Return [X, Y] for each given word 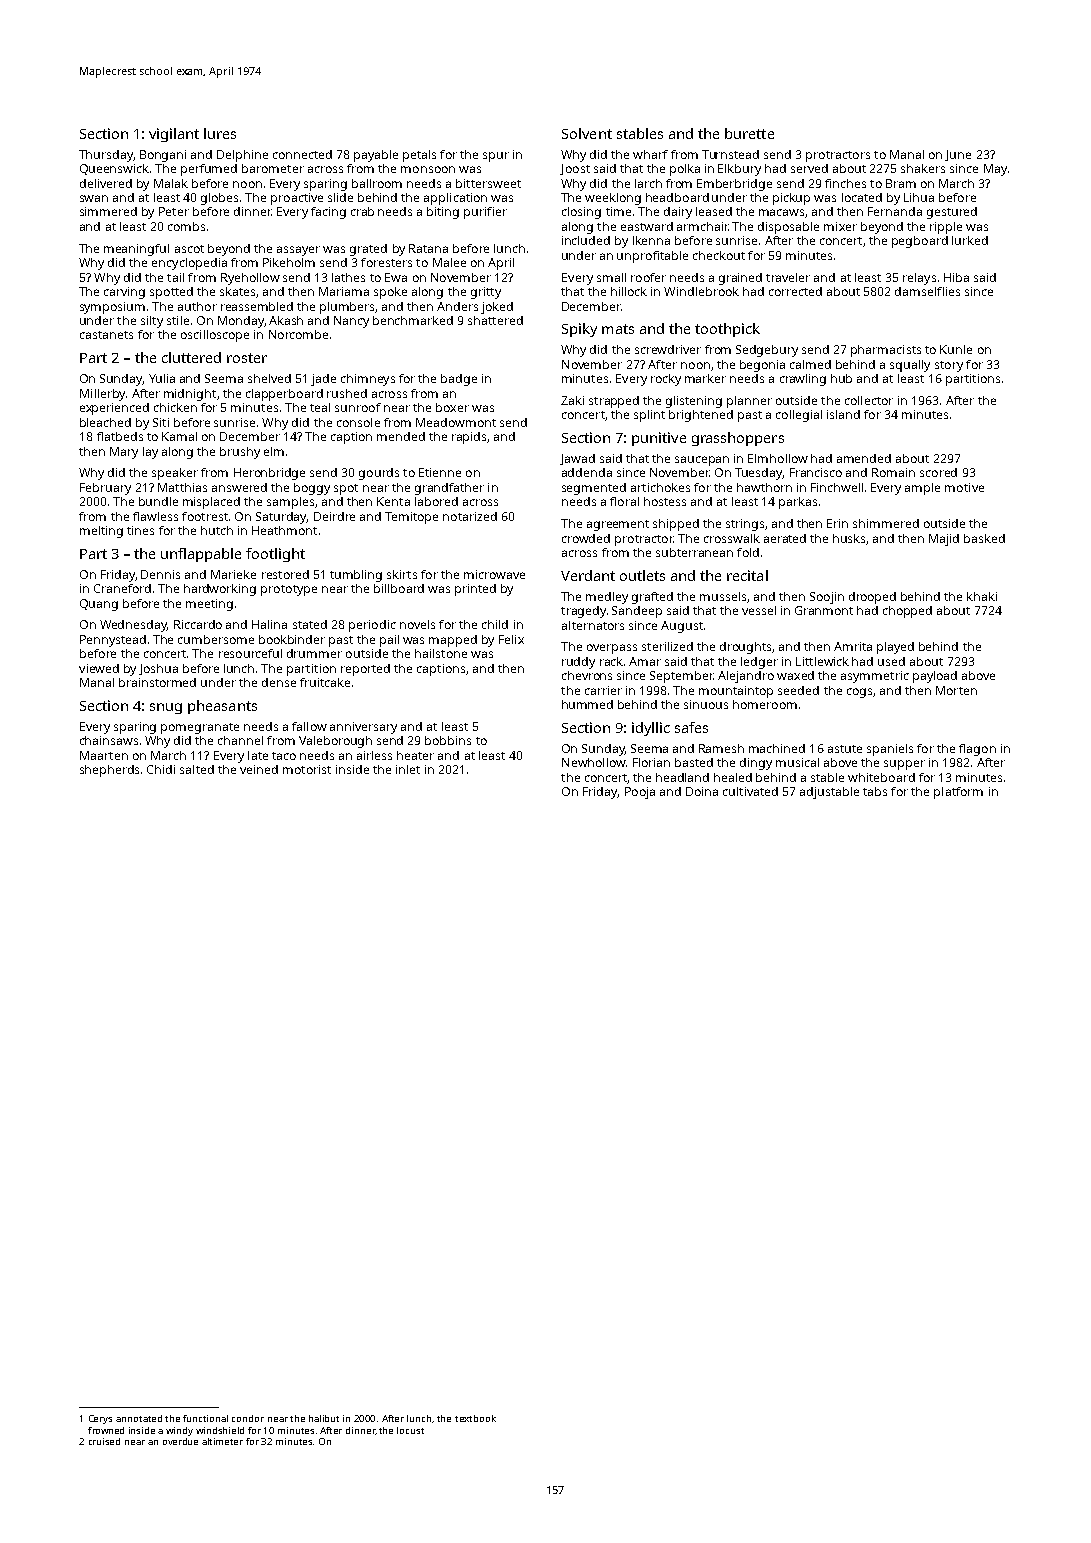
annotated [139, 1418]
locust [410, 1430]
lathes [348, 277]
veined [259, 769]
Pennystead [113, 641]
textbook [475, 1418]
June [958, 155]
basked [984, 538]
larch [648, 183]
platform [958, 793]
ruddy [578, 663]
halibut [324, 1418]
